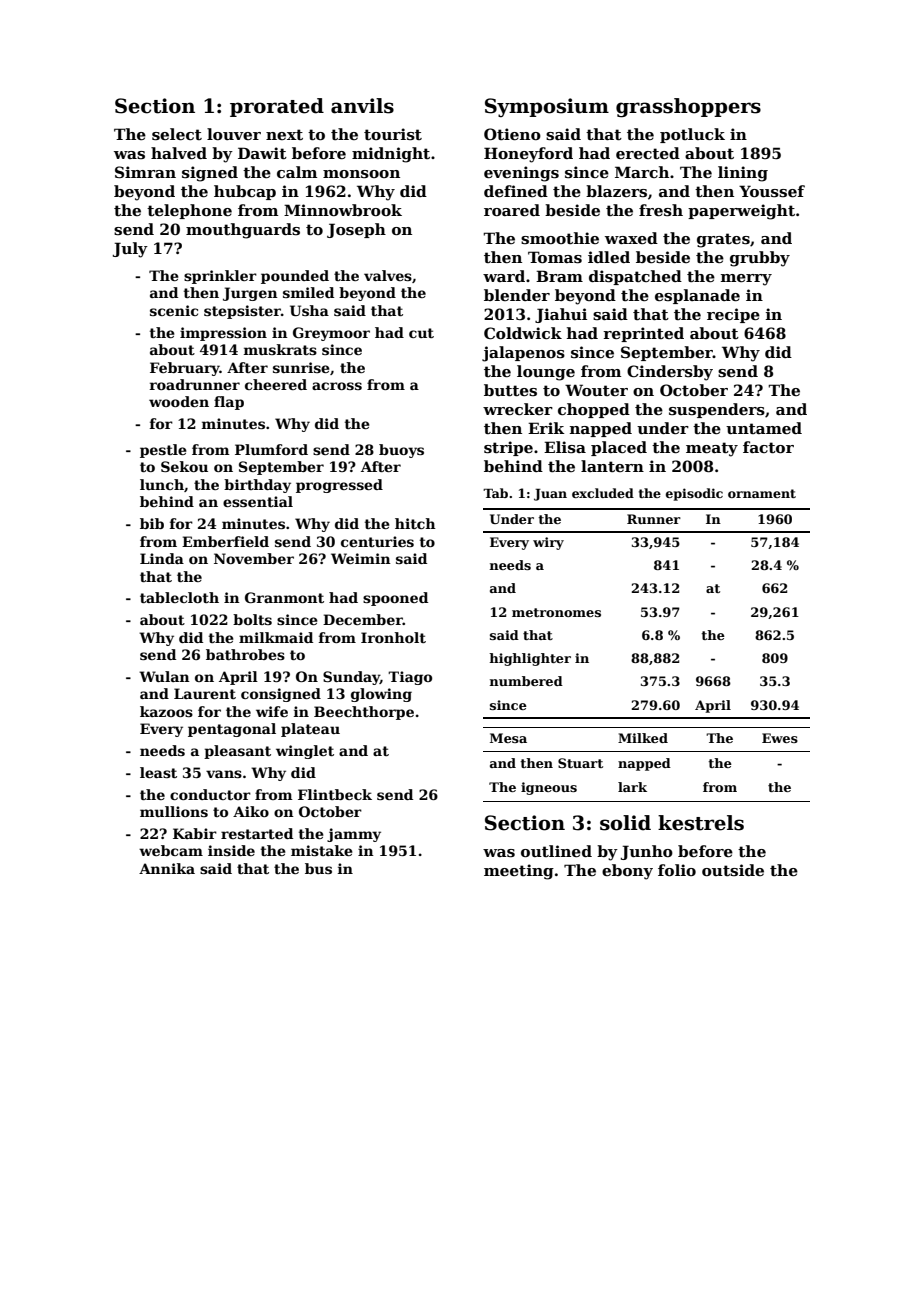  I want to click on prorated, so click(277, 107).
